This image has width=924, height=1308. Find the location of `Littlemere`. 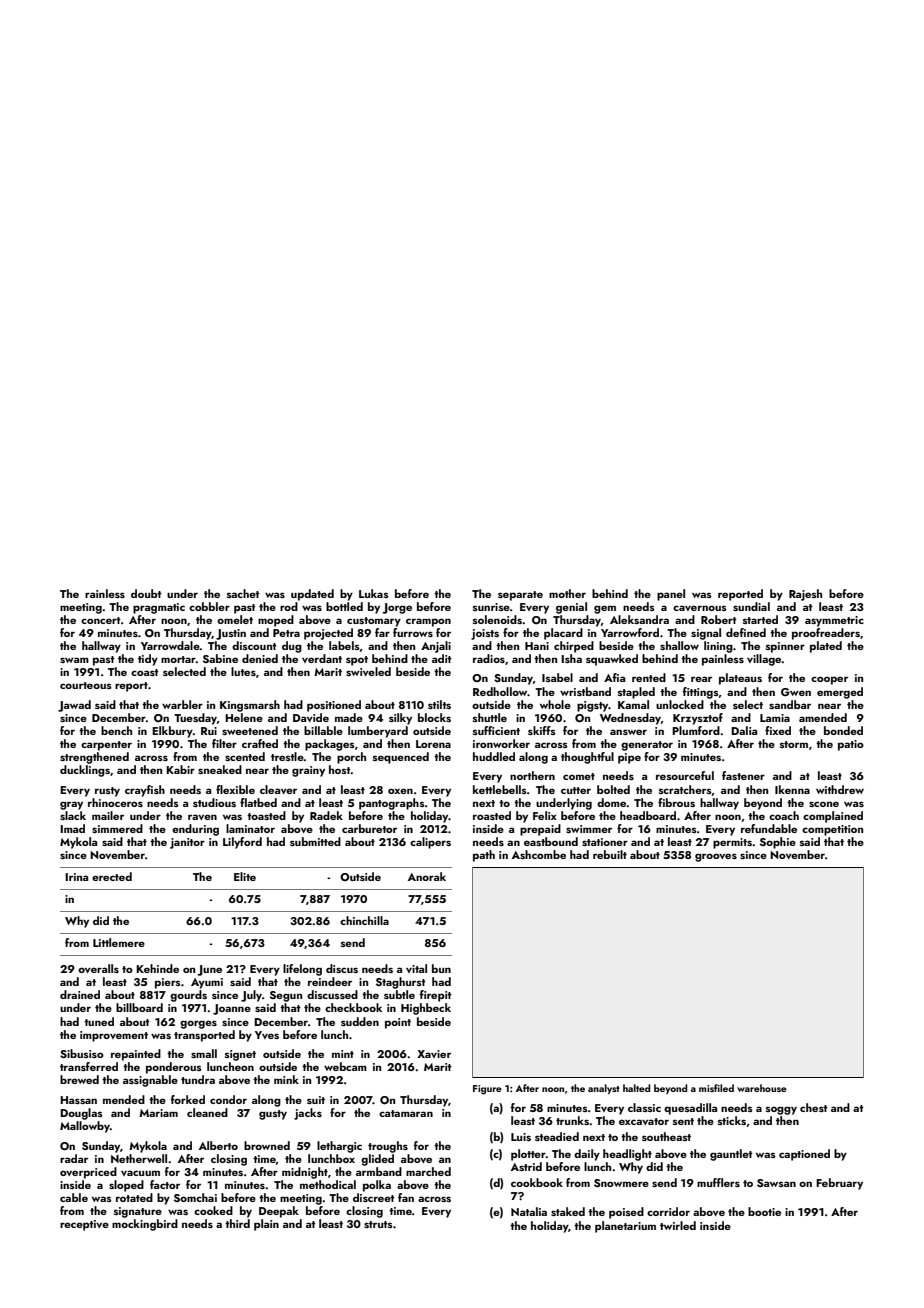

Littlemere is located at coordinates (119, 942).
